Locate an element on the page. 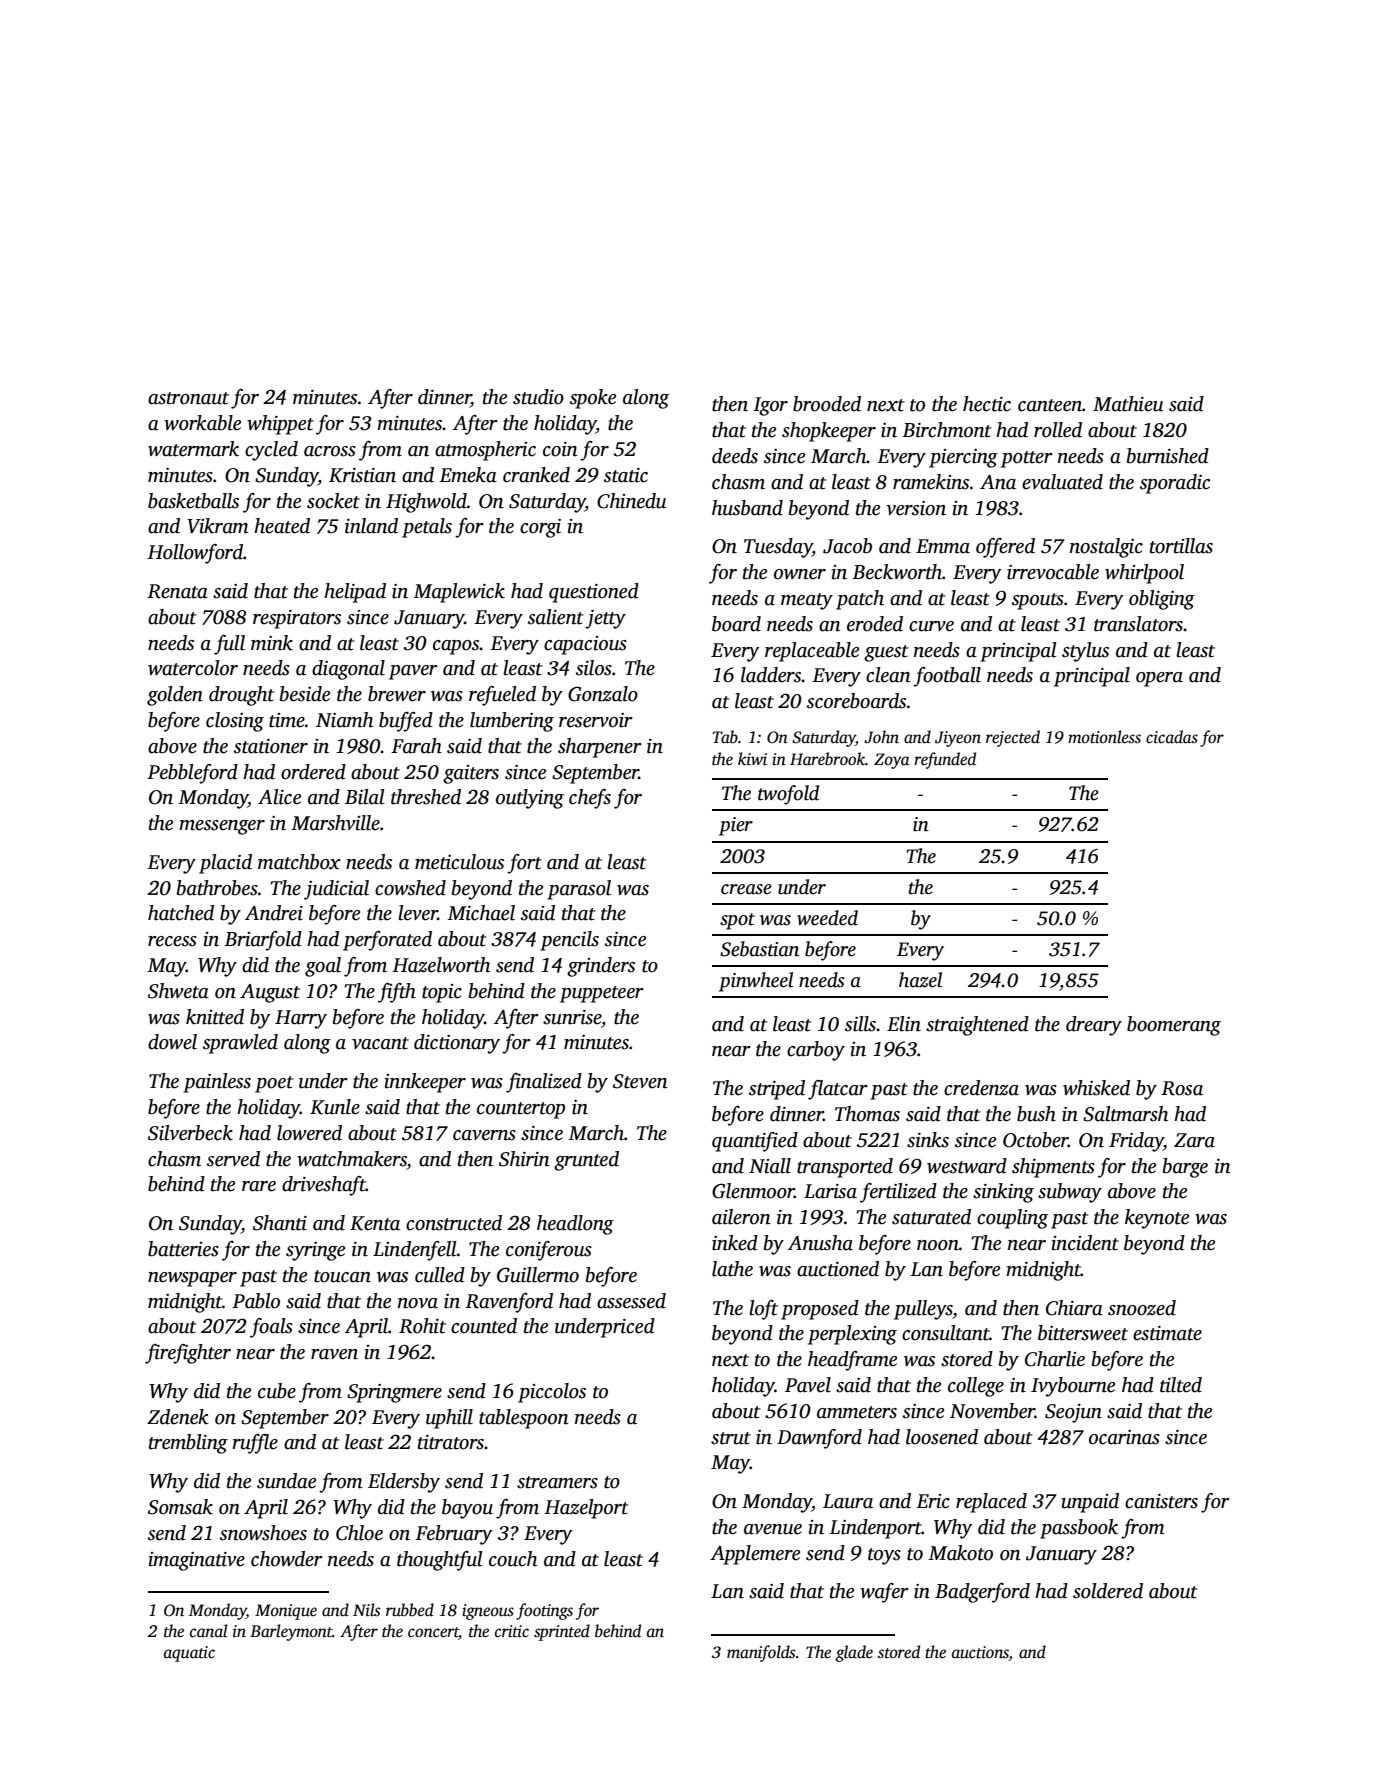 The height and width of the document is (1788, 1381). perforated is located at coordinates (387, 941).
